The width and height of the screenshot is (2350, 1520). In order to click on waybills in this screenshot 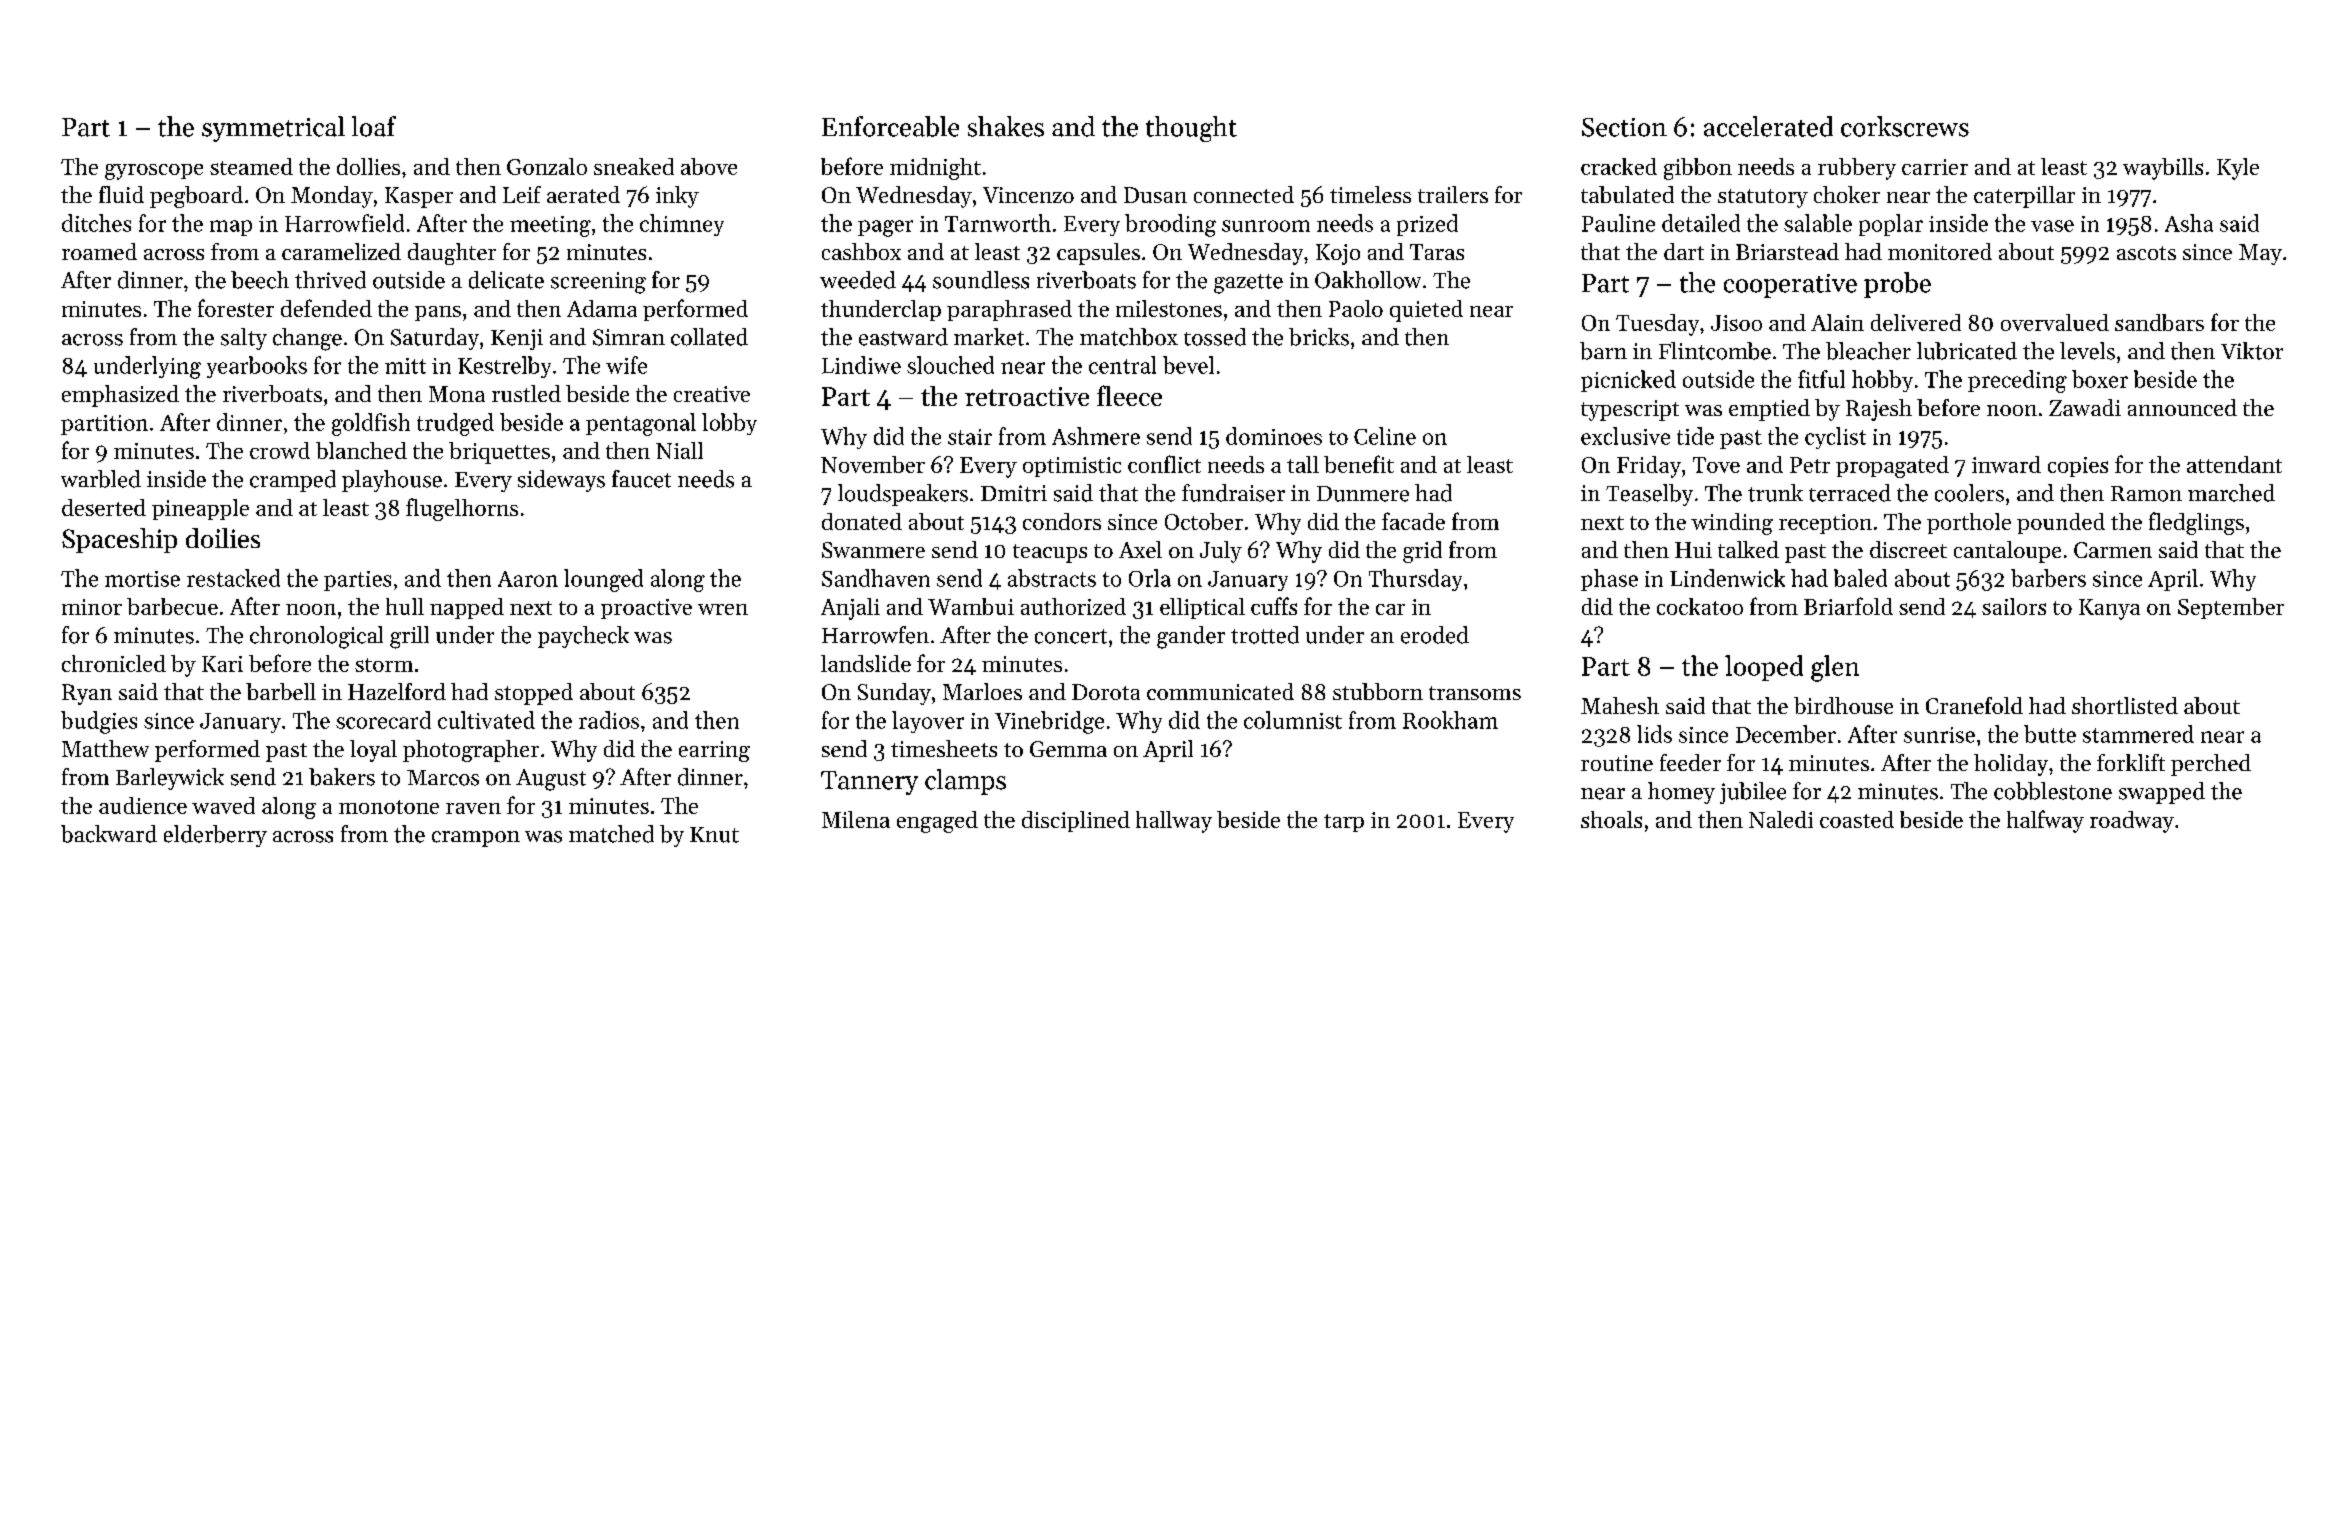, I will do `click(2163, 169)`.
